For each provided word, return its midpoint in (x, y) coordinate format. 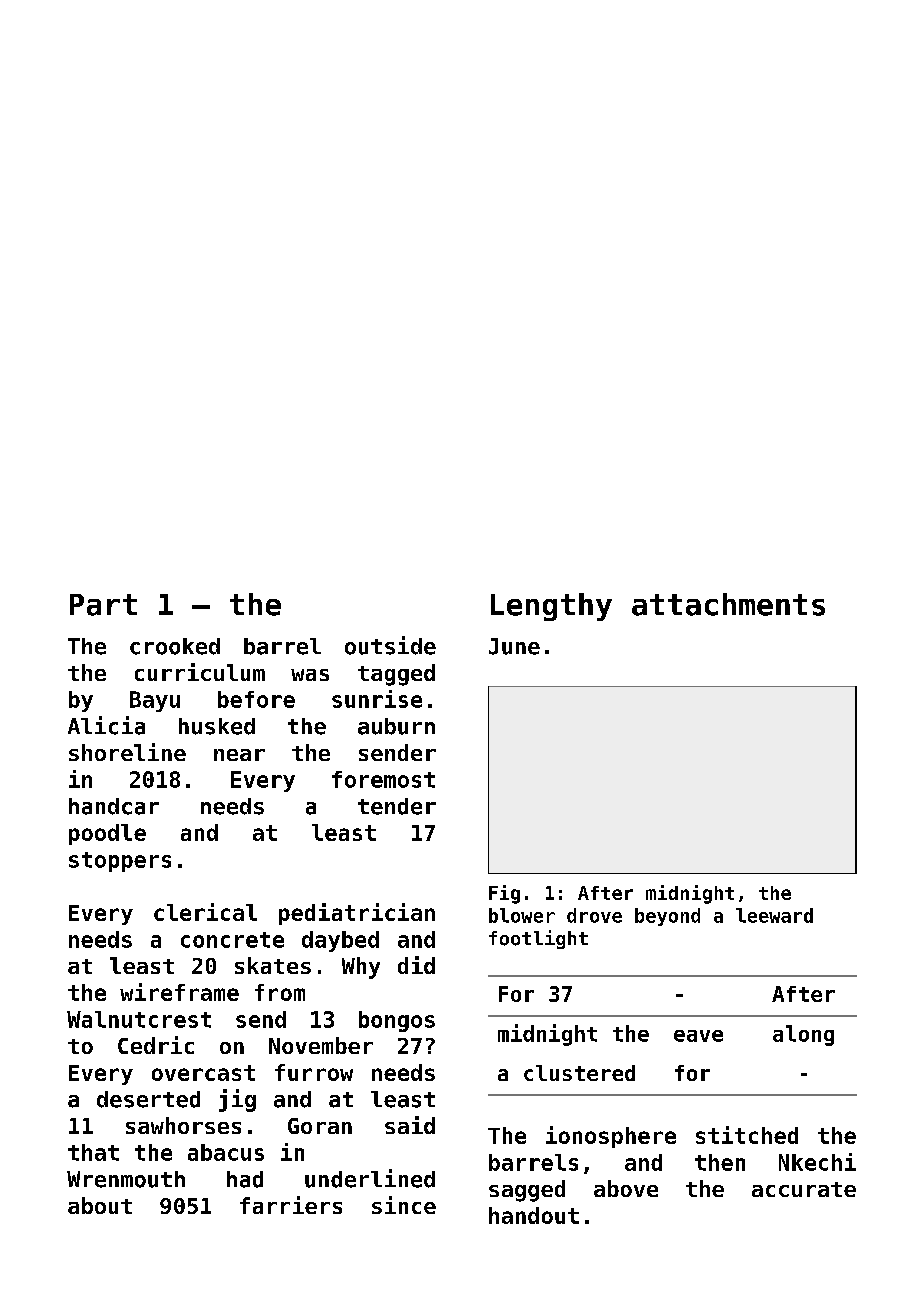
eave (698, 1036)
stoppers (120, 862)
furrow (314, 1072)
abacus (226, 1152)
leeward (774, 915)
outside (390, 645)
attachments (728, 604)
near (239, 755)
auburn (396, 726)
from (280, 992)
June (514, 646)
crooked (175, 646)
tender (397, 806)
